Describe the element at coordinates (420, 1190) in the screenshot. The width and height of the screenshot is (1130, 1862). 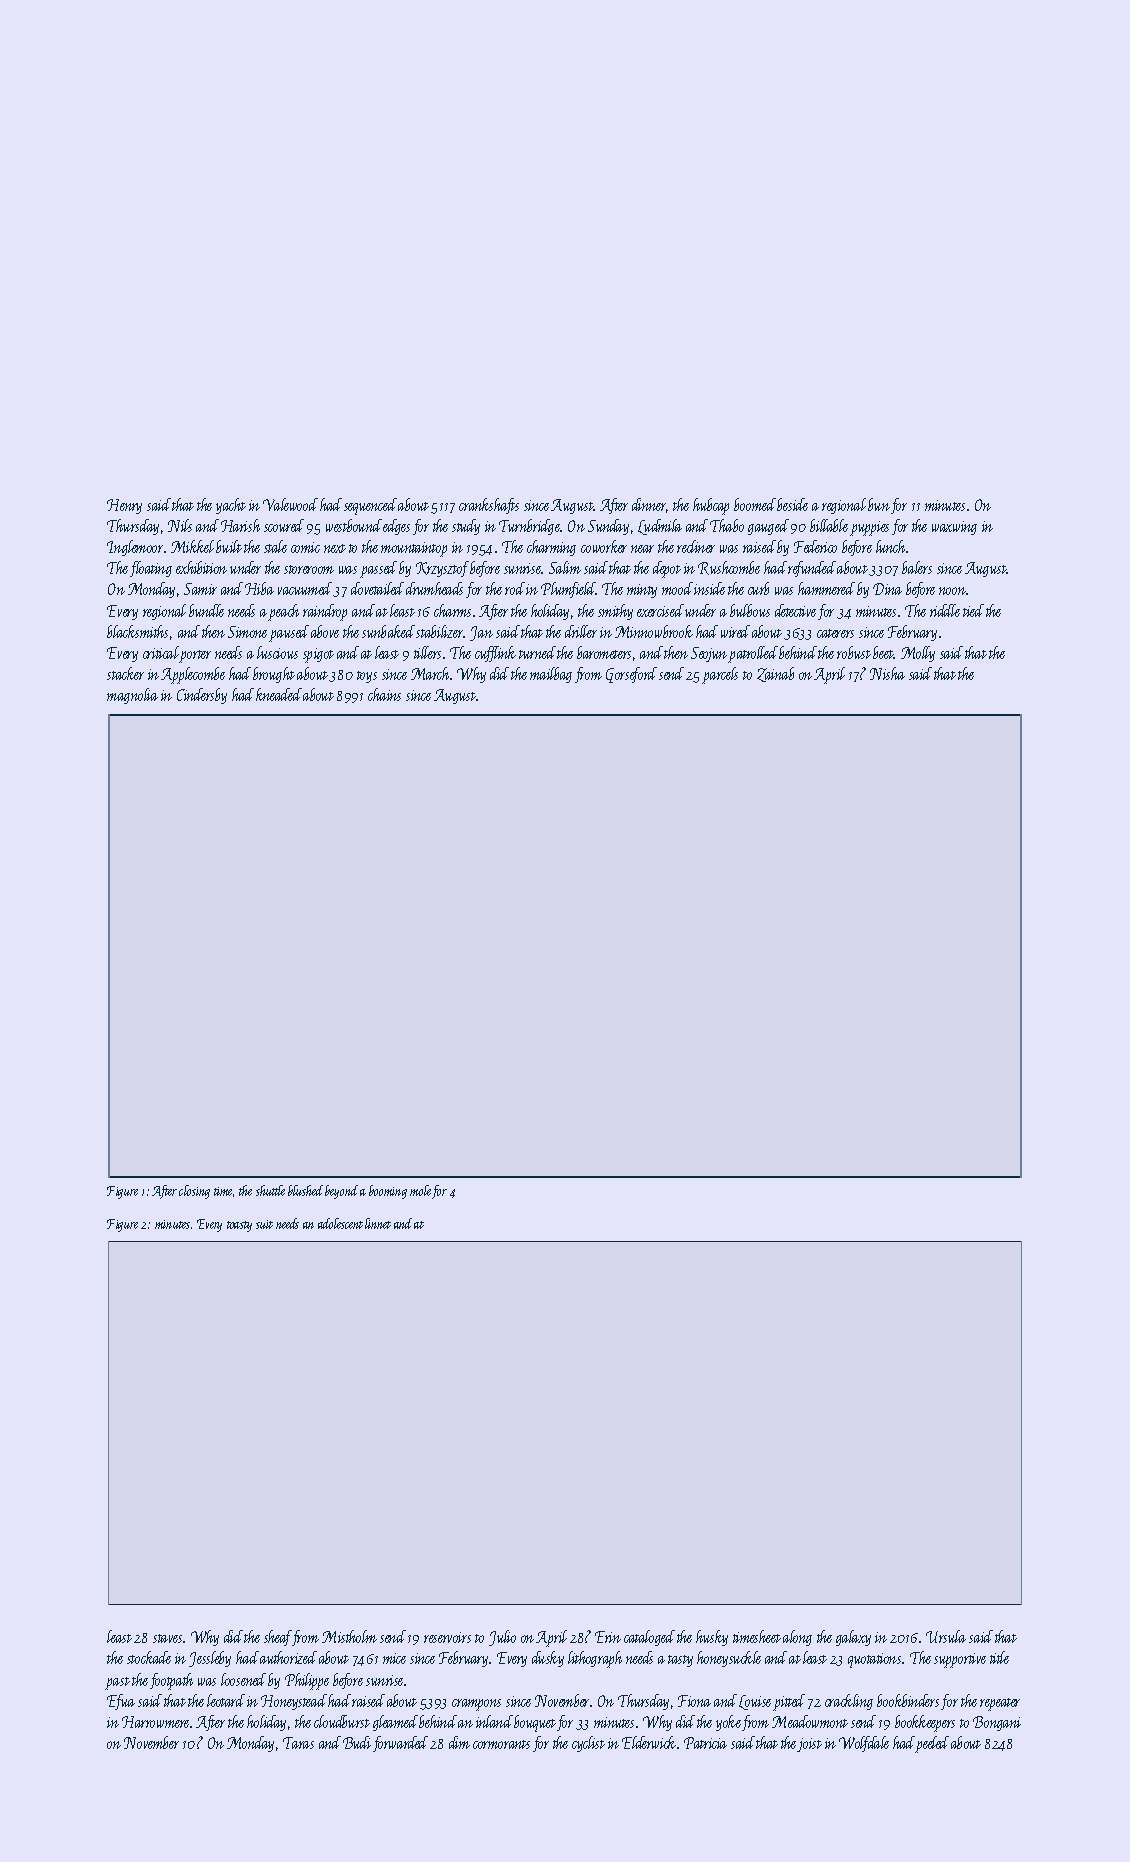
I see `mole` at that location.
